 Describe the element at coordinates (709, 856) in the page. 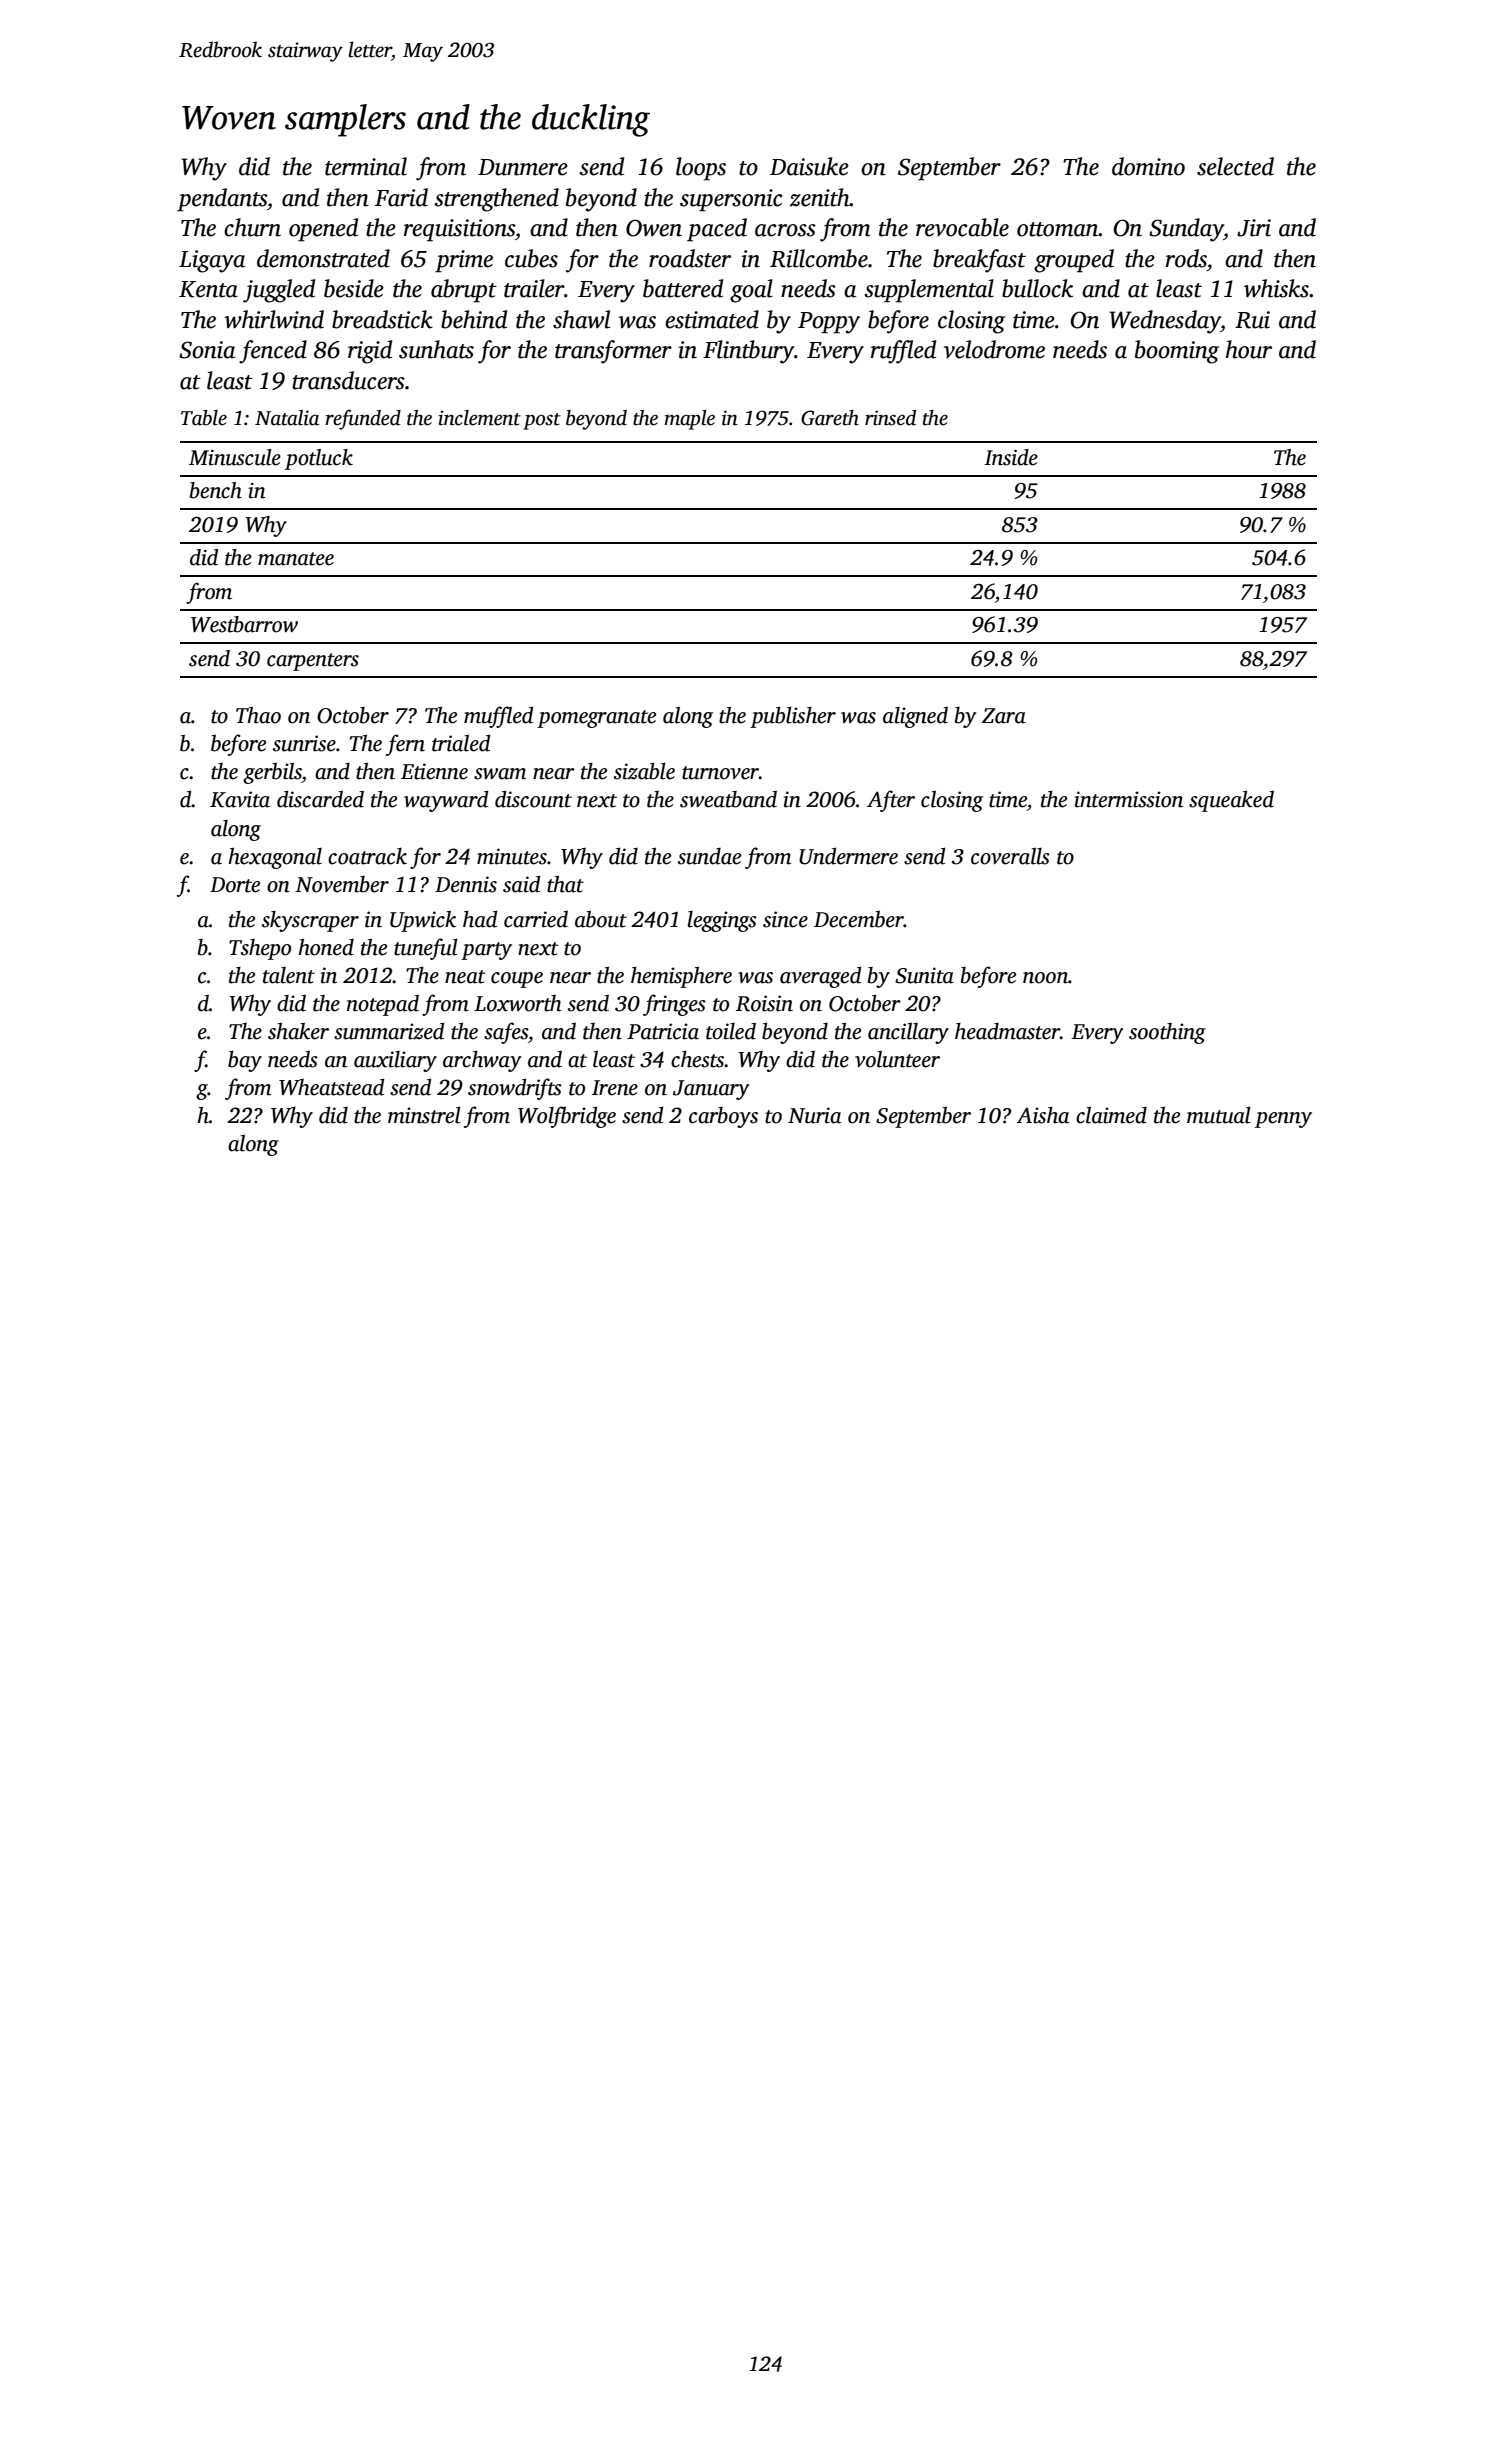

I see `sundae` at that location.
